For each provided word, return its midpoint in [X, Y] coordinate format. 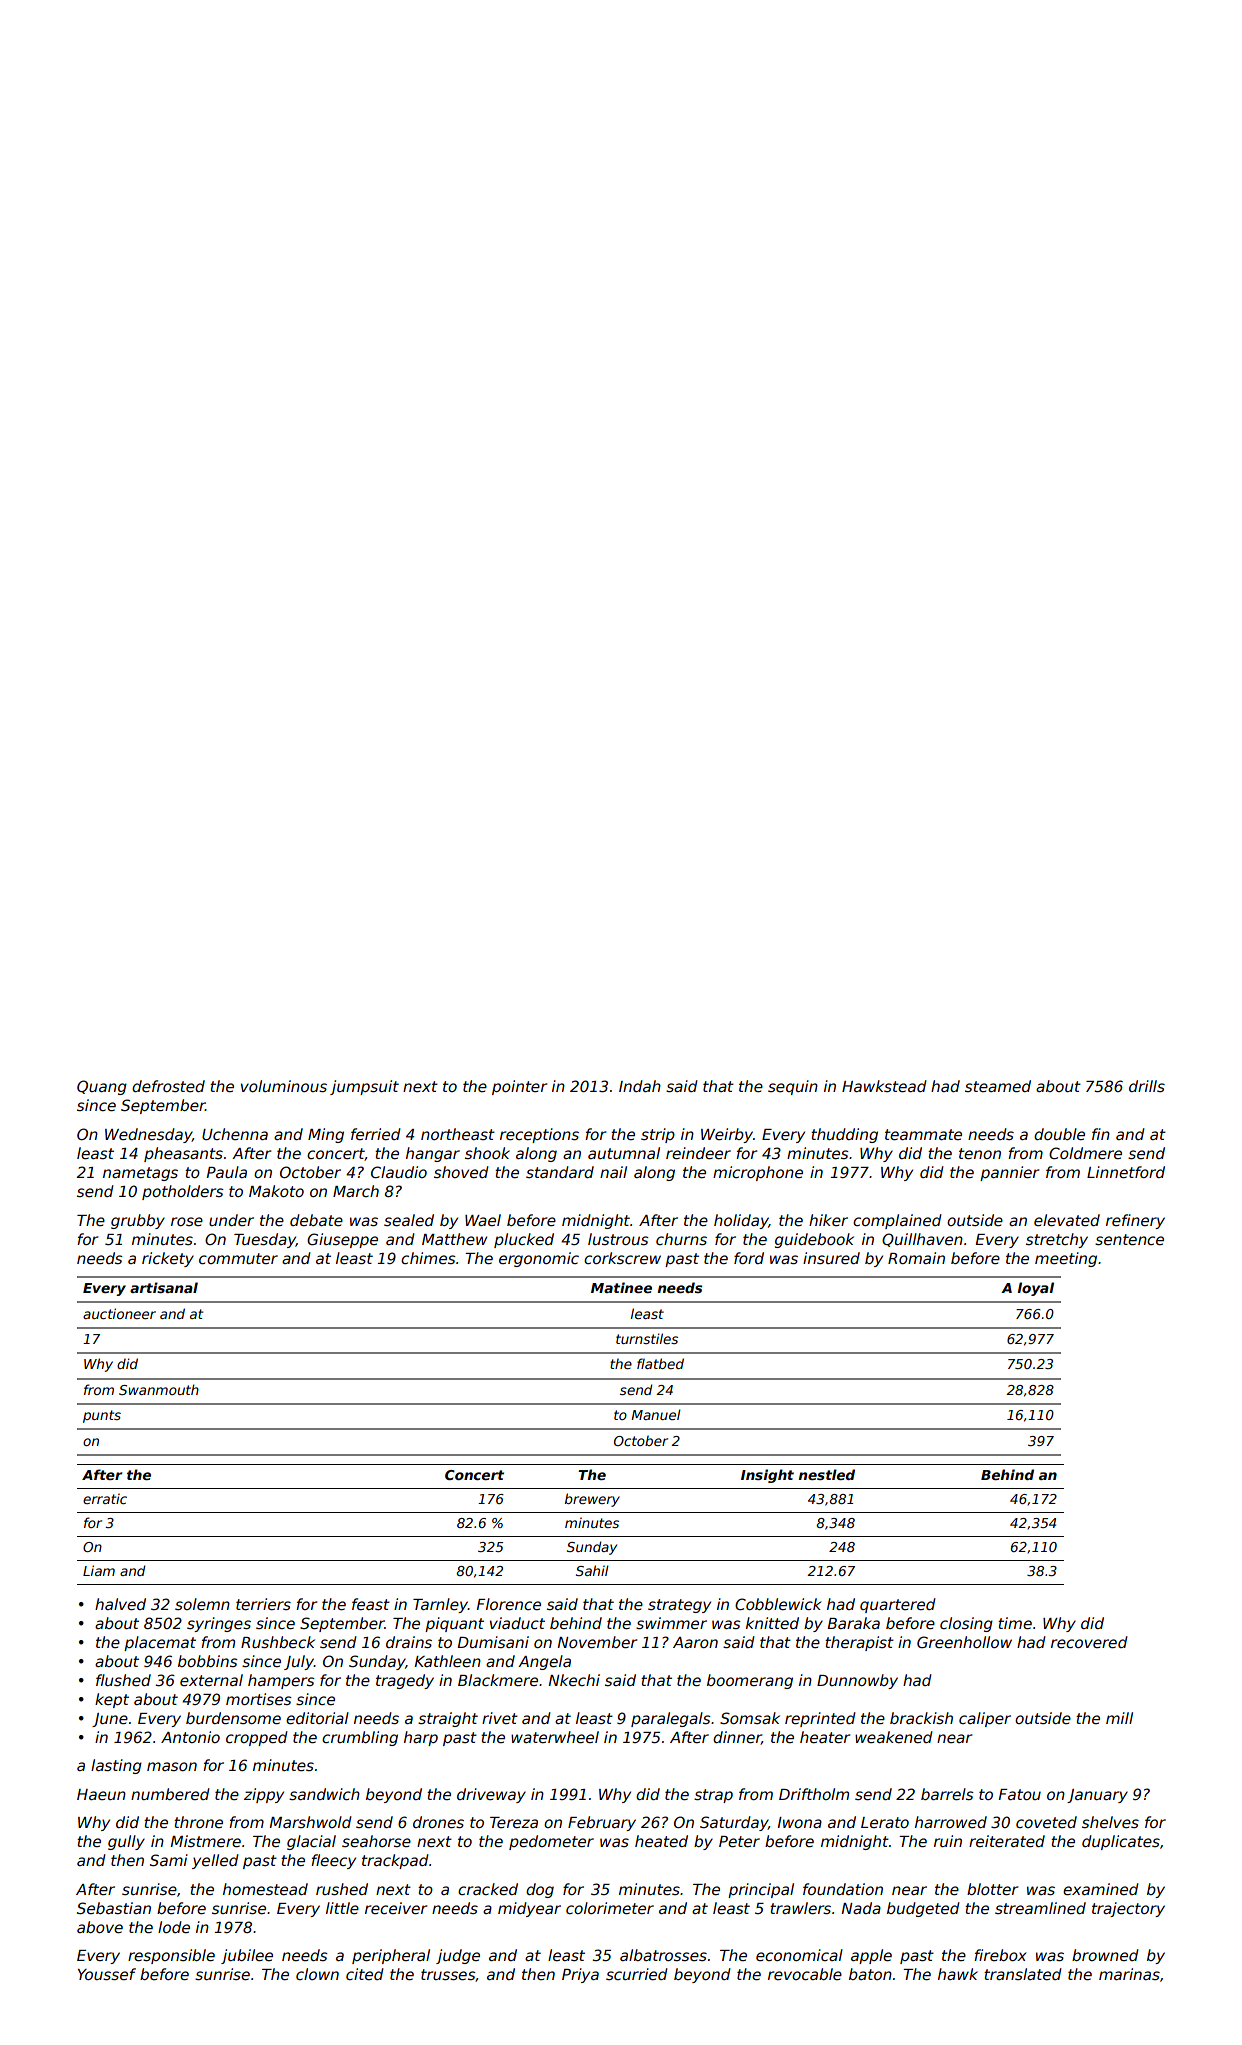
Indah [640, 1086]
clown [317, 1974]
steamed [998, 1086]
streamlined [1040, 1908]
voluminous [284, 1086]
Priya [580, 1975]
